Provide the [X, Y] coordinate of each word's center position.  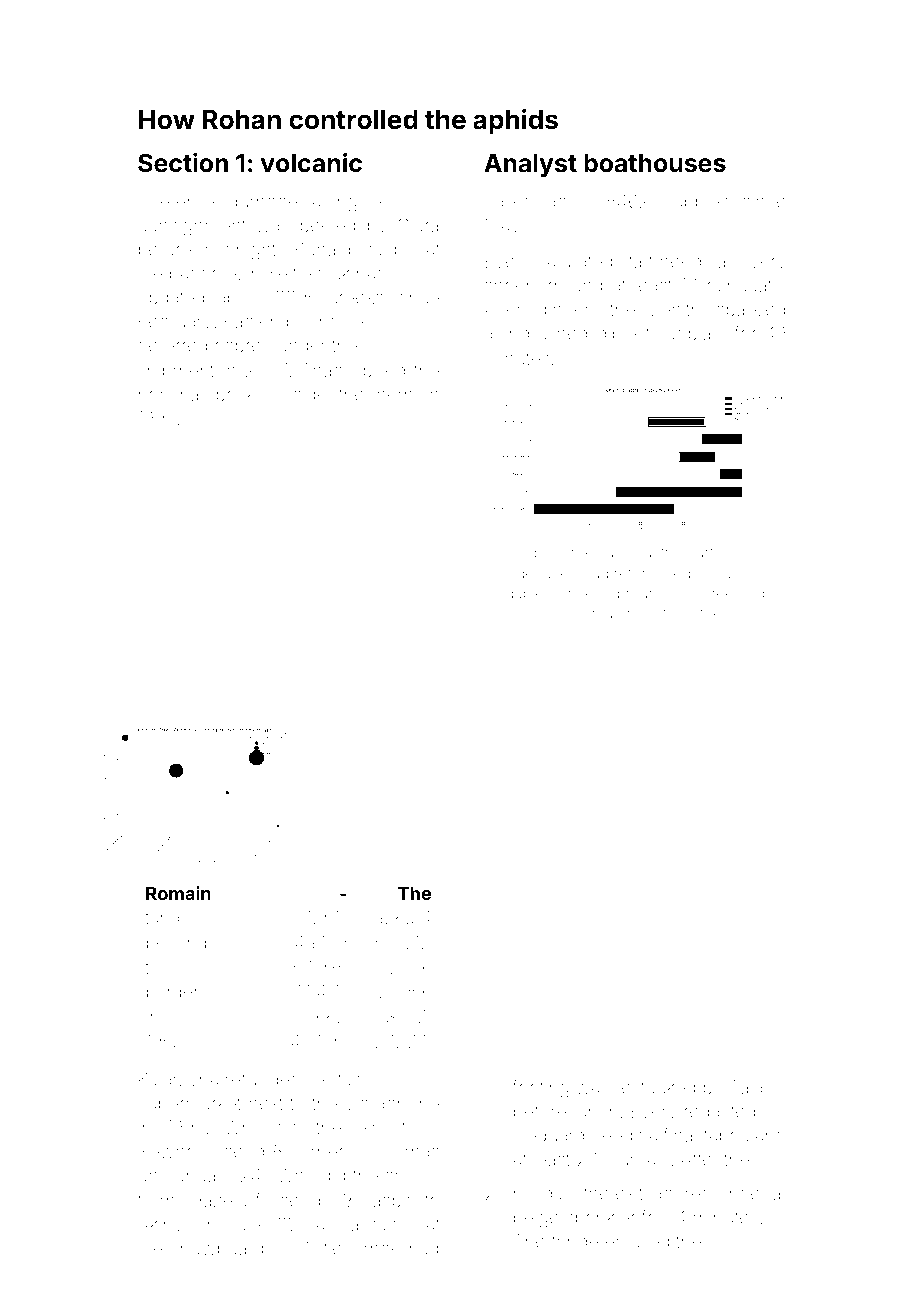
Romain [178, 893]
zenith [676, 309]
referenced [652, 573]
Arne [577, 552]
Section [183, 163]
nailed [509, 201]
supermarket [190, 1105]
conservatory [594, 616]
